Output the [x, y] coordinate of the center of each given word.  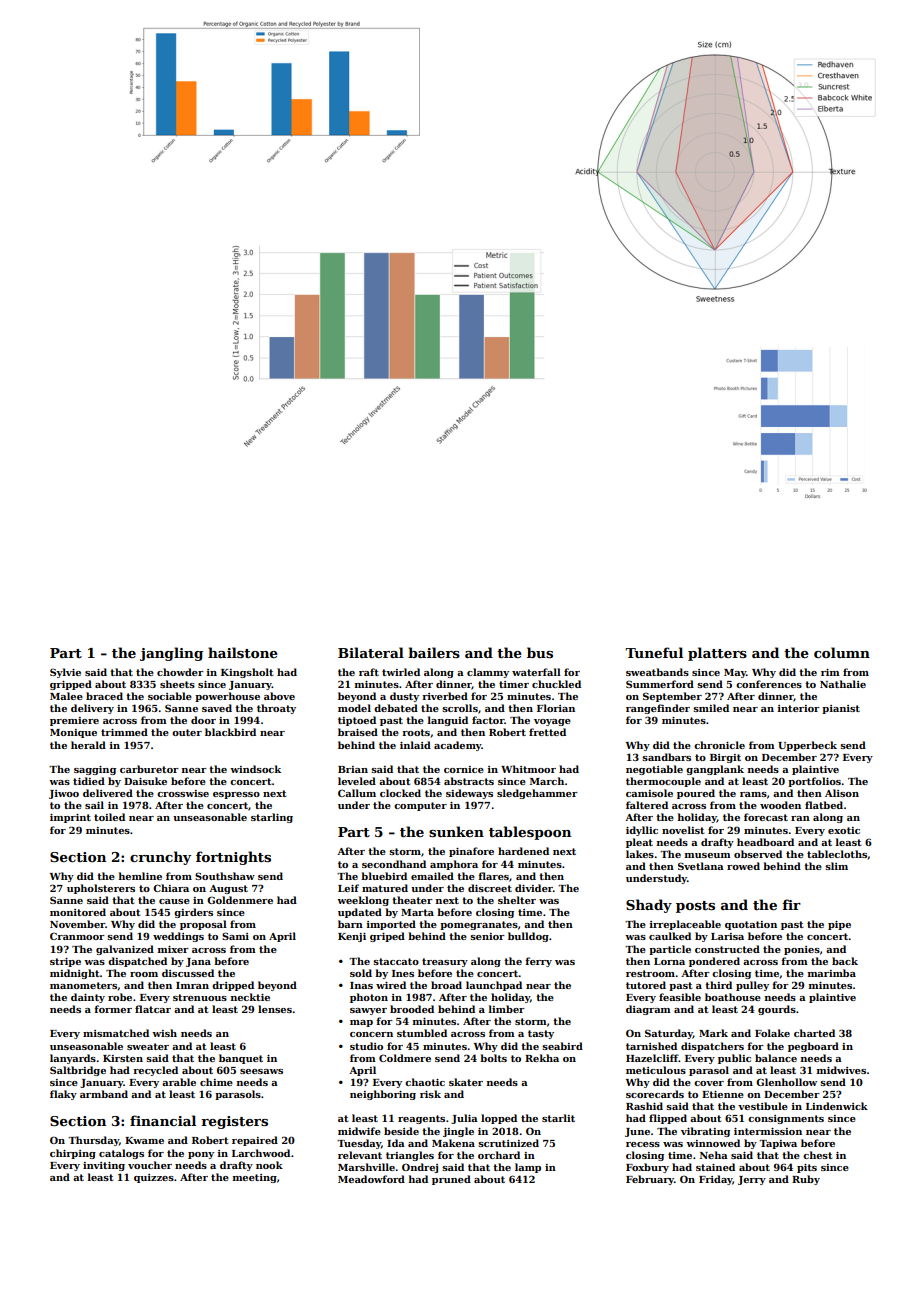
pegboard [813, 1047]
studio [366, 1046]
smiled [711, 708]
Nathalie [843, 684]
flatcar [153, 1009]
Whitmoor [528, 769]
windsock [255, 769]
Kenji [352, 937]
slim [836, 866]
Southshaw [225, 876]
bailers [434, 652]
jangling [171, 654]
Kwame [144, 1140]
